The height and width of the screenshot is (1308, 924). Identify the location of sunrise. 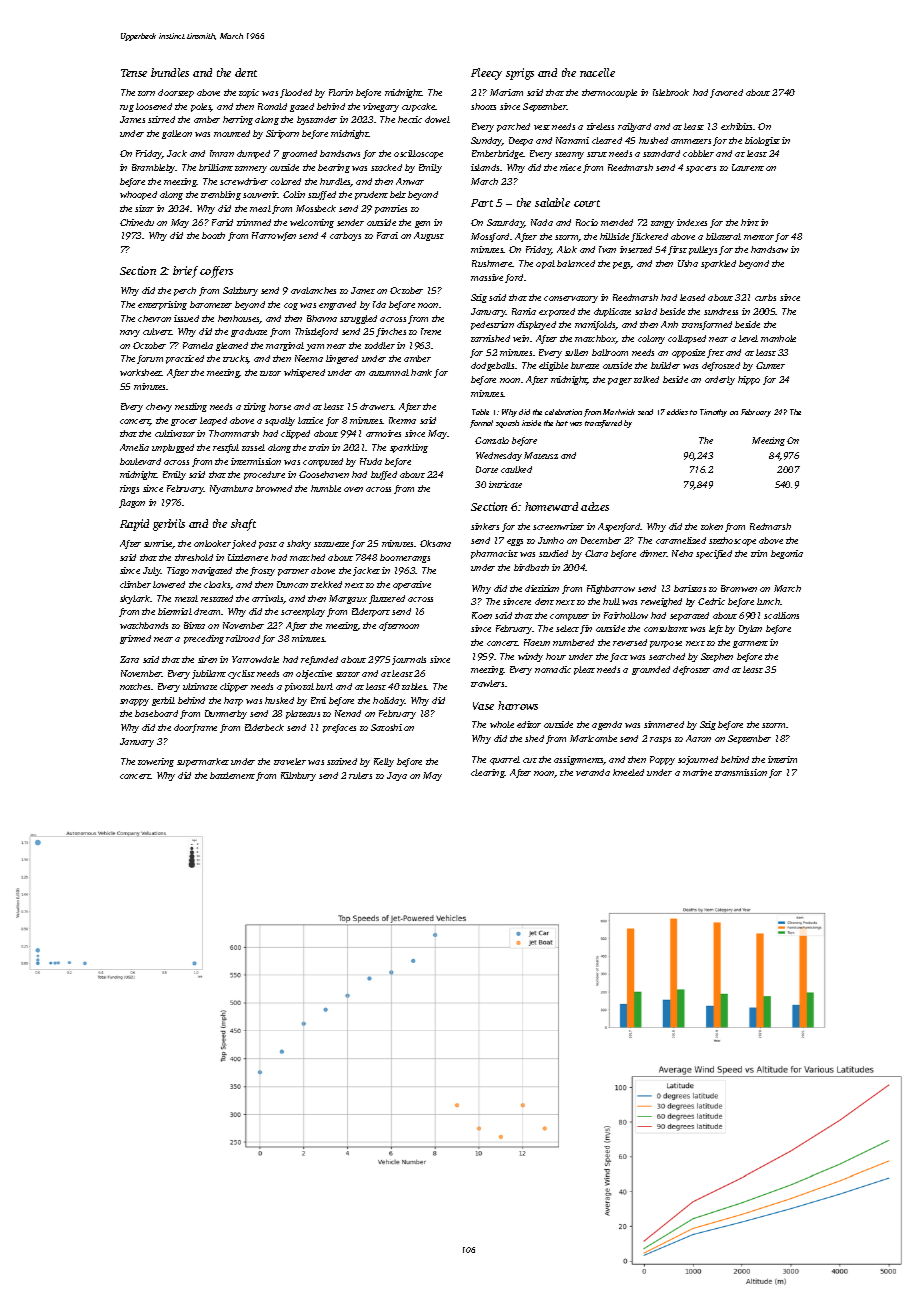
(158, 544).
